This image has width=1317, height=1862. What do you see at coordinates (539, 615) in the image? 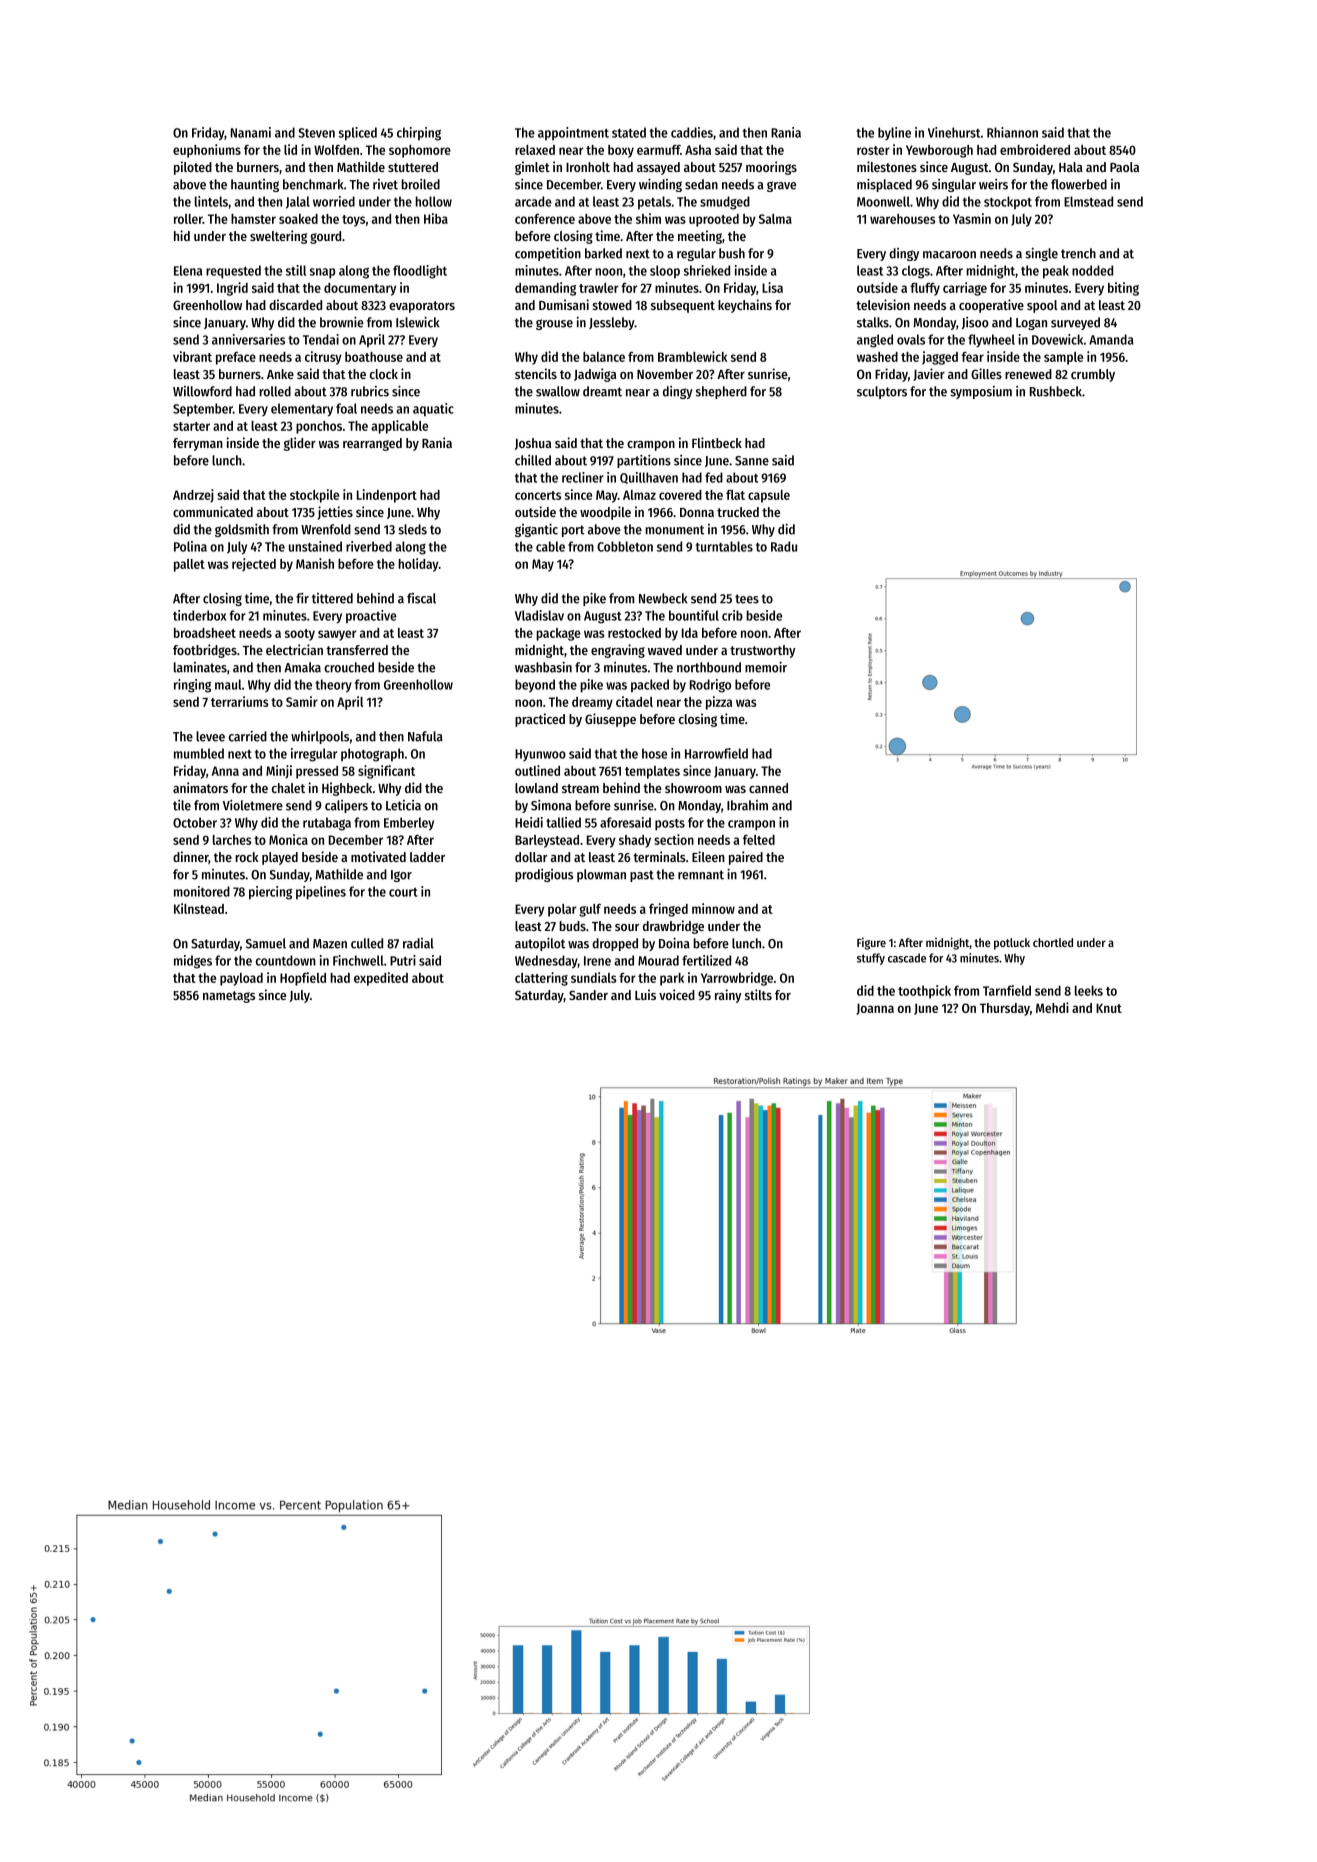
I see `Vladislav` at bounding box center [539, 615].
